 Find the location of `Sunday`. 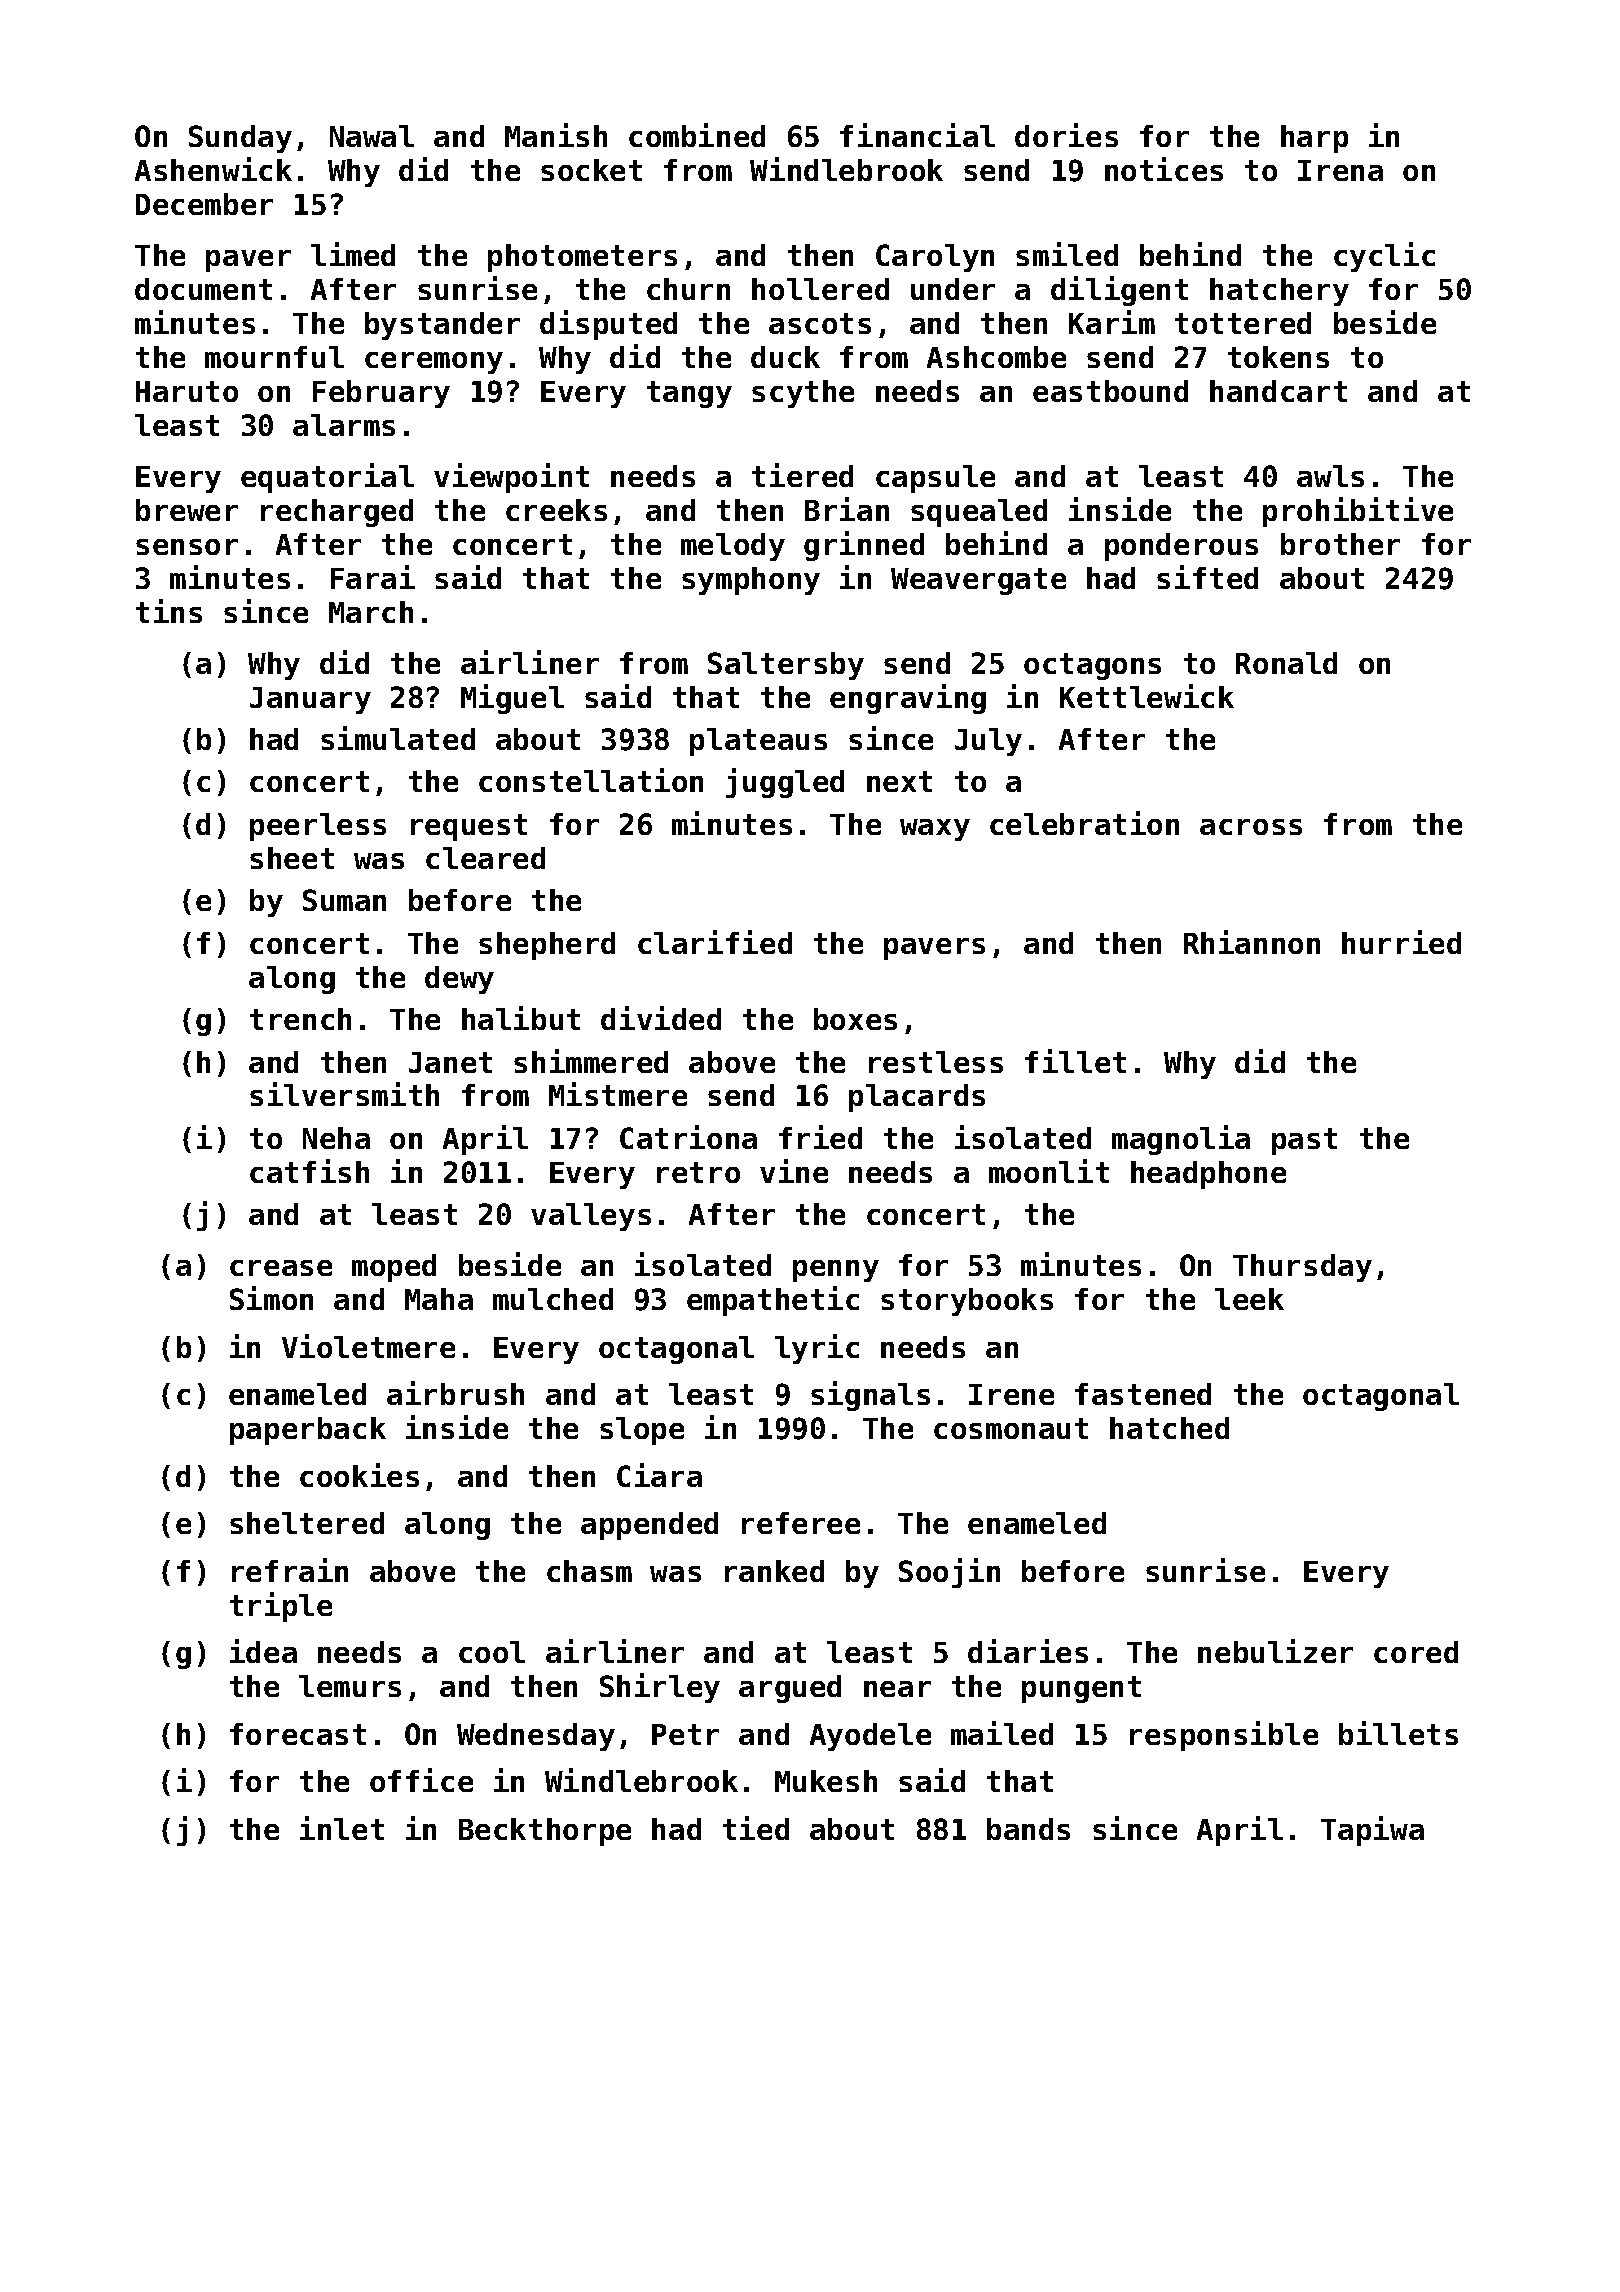

Sunday is located at coordinates (240, 139).
